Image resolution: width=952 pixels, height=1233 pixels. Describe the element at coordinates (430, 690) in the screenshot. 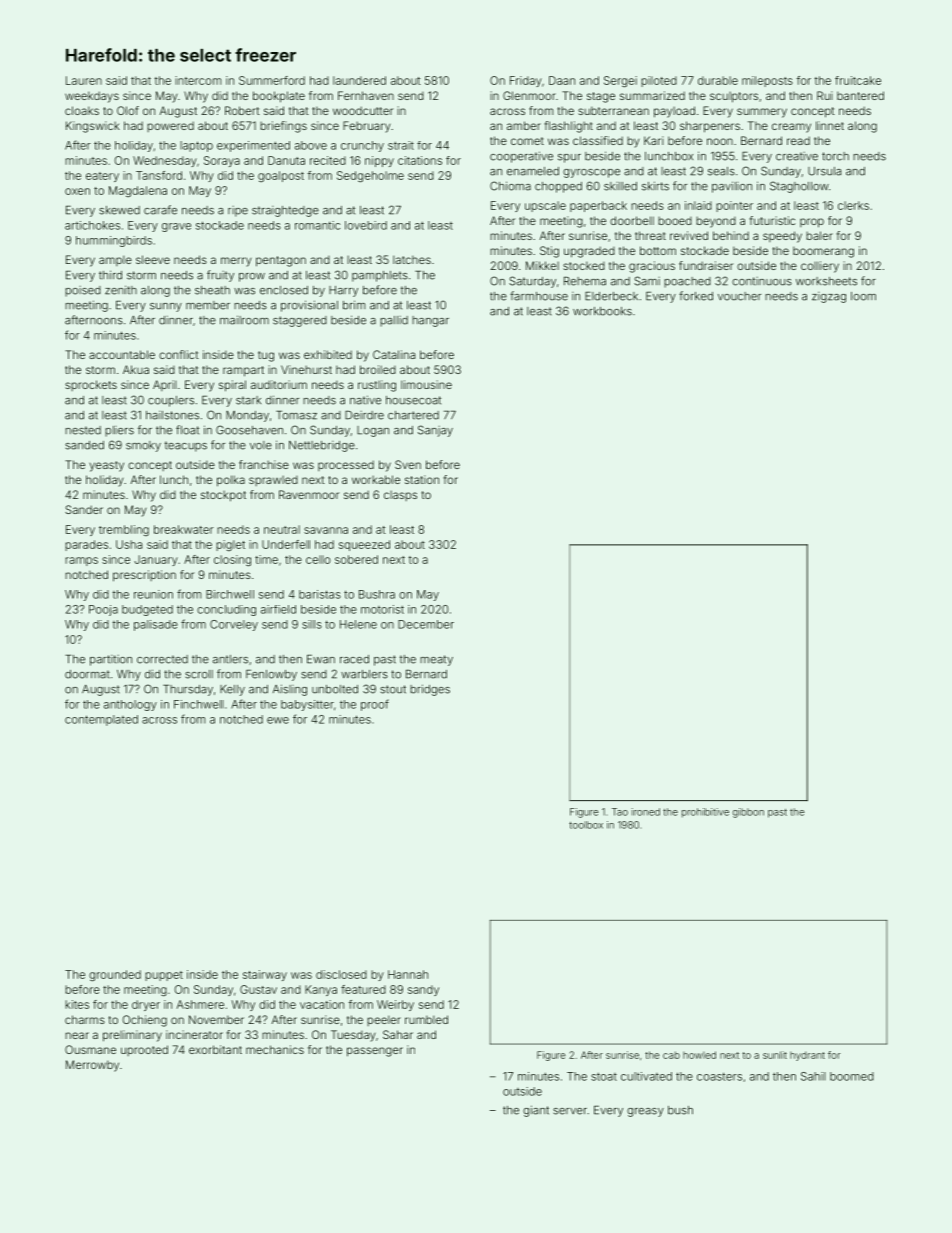

I see `bridges` at that location.
